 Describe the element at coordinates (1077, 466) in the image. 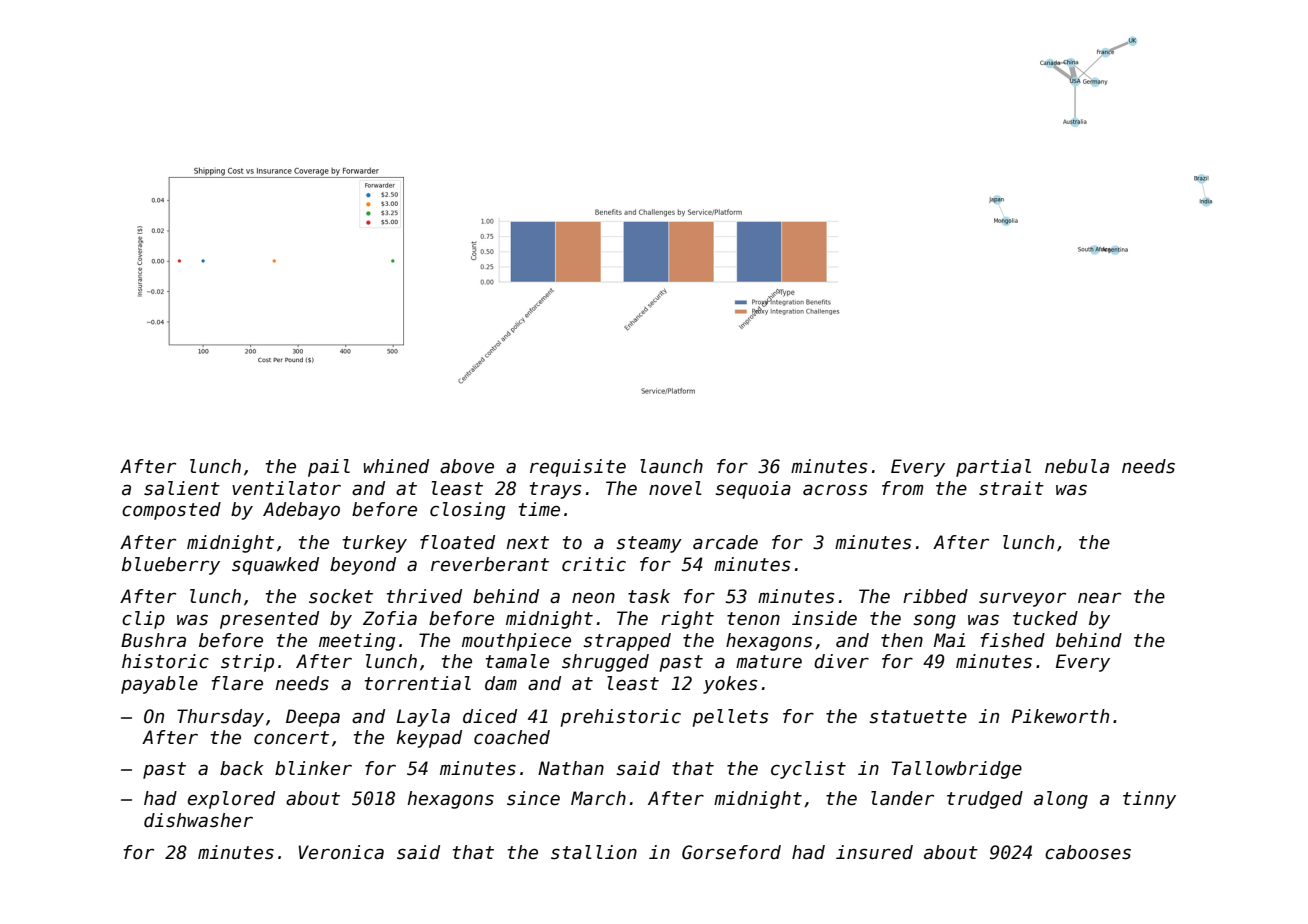

I see `nebula` at that location.
